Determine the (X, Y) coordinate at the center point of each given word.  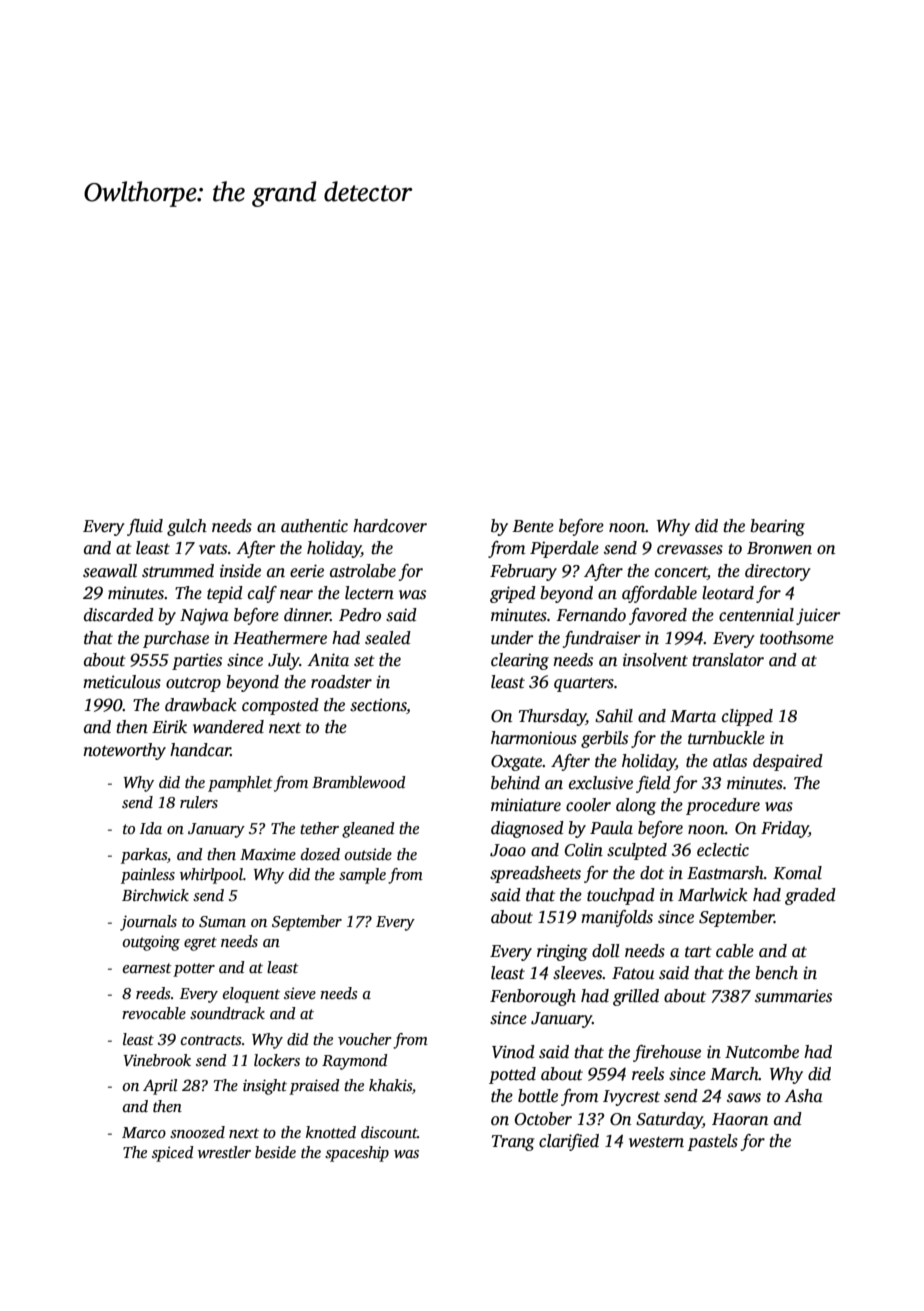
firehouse (667, 1053)
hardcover (390, 526)
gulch (187, 527)
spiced (173, 1154)
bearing (777, 527)
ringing (562, 952)
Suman (222, 922)
